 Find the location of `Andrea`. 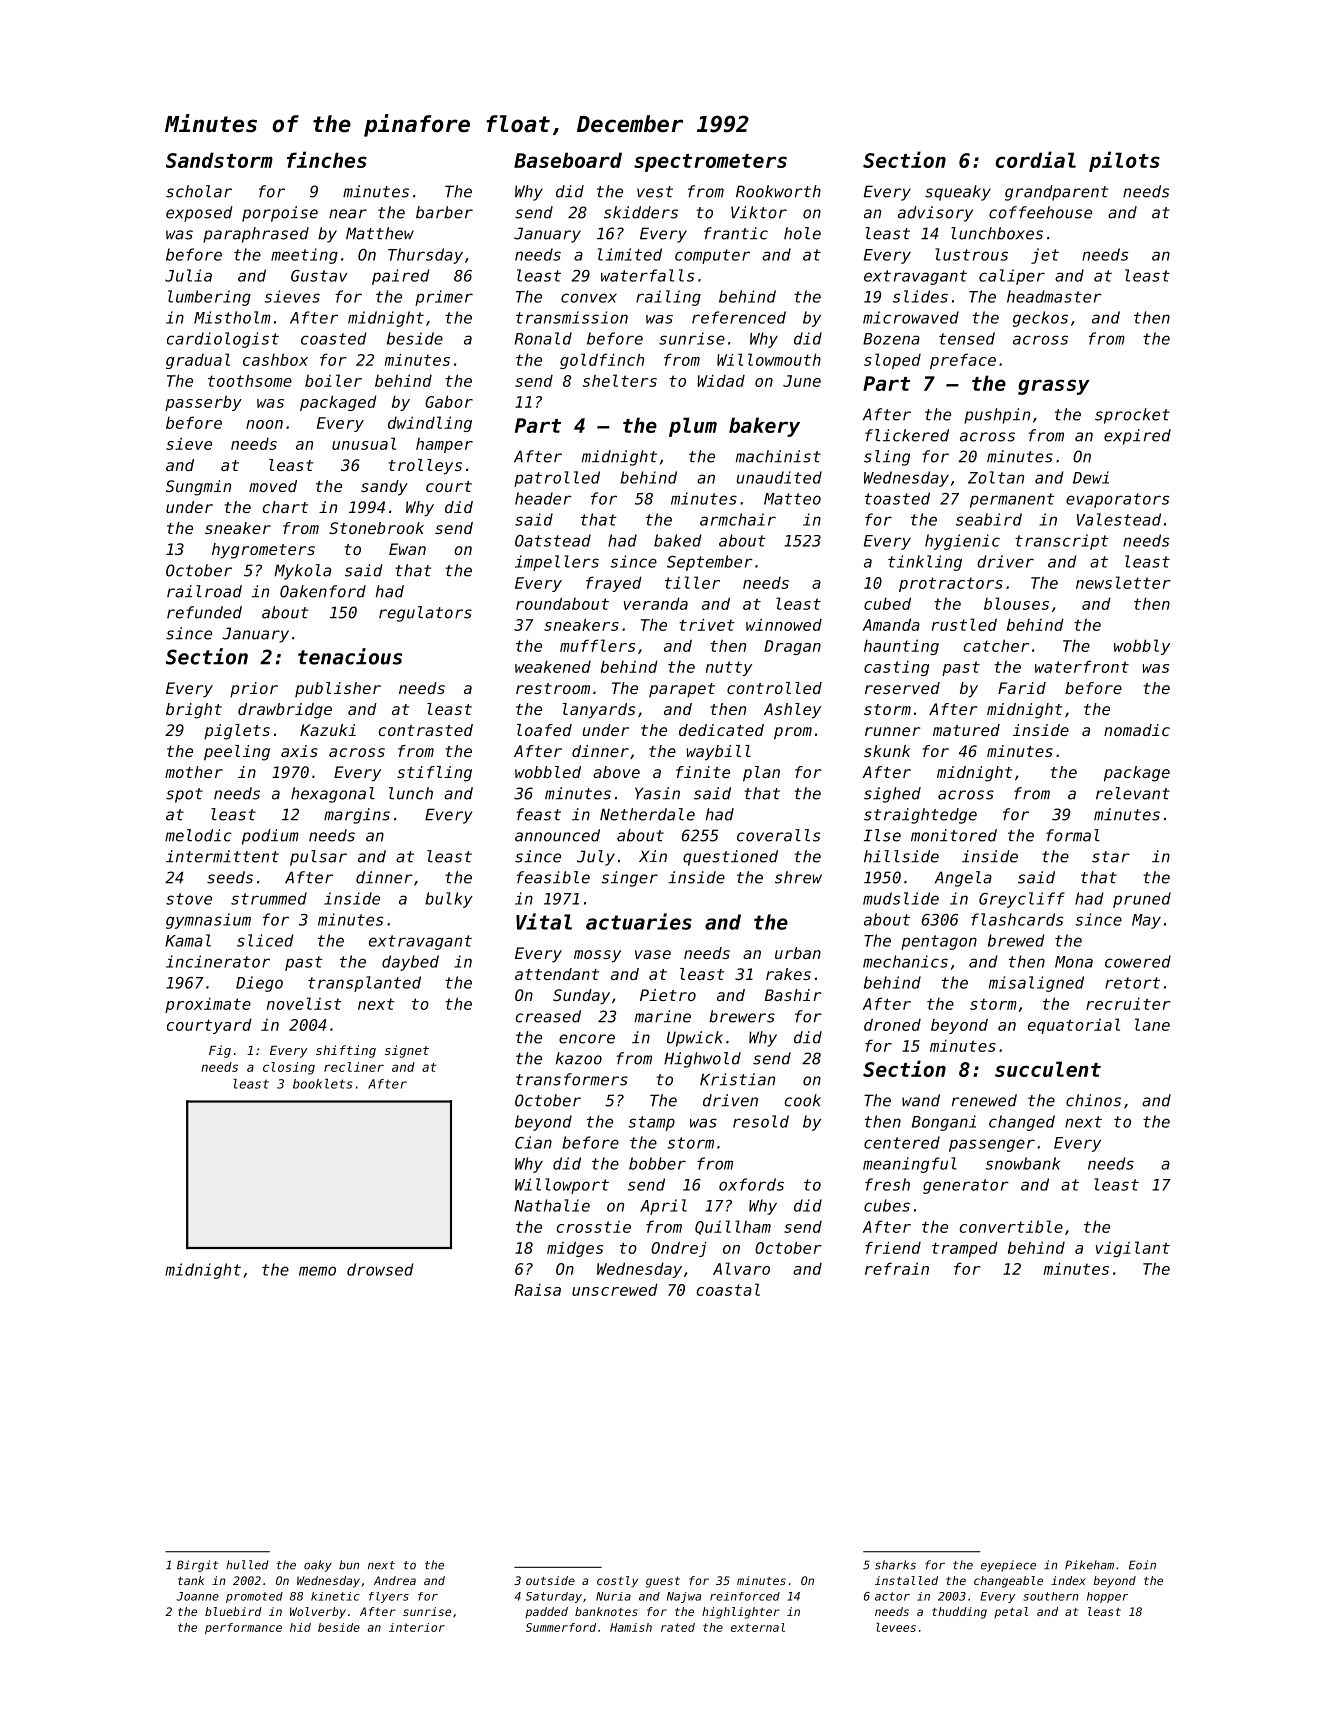

Andrea is located at coordinates (395, 1580).
